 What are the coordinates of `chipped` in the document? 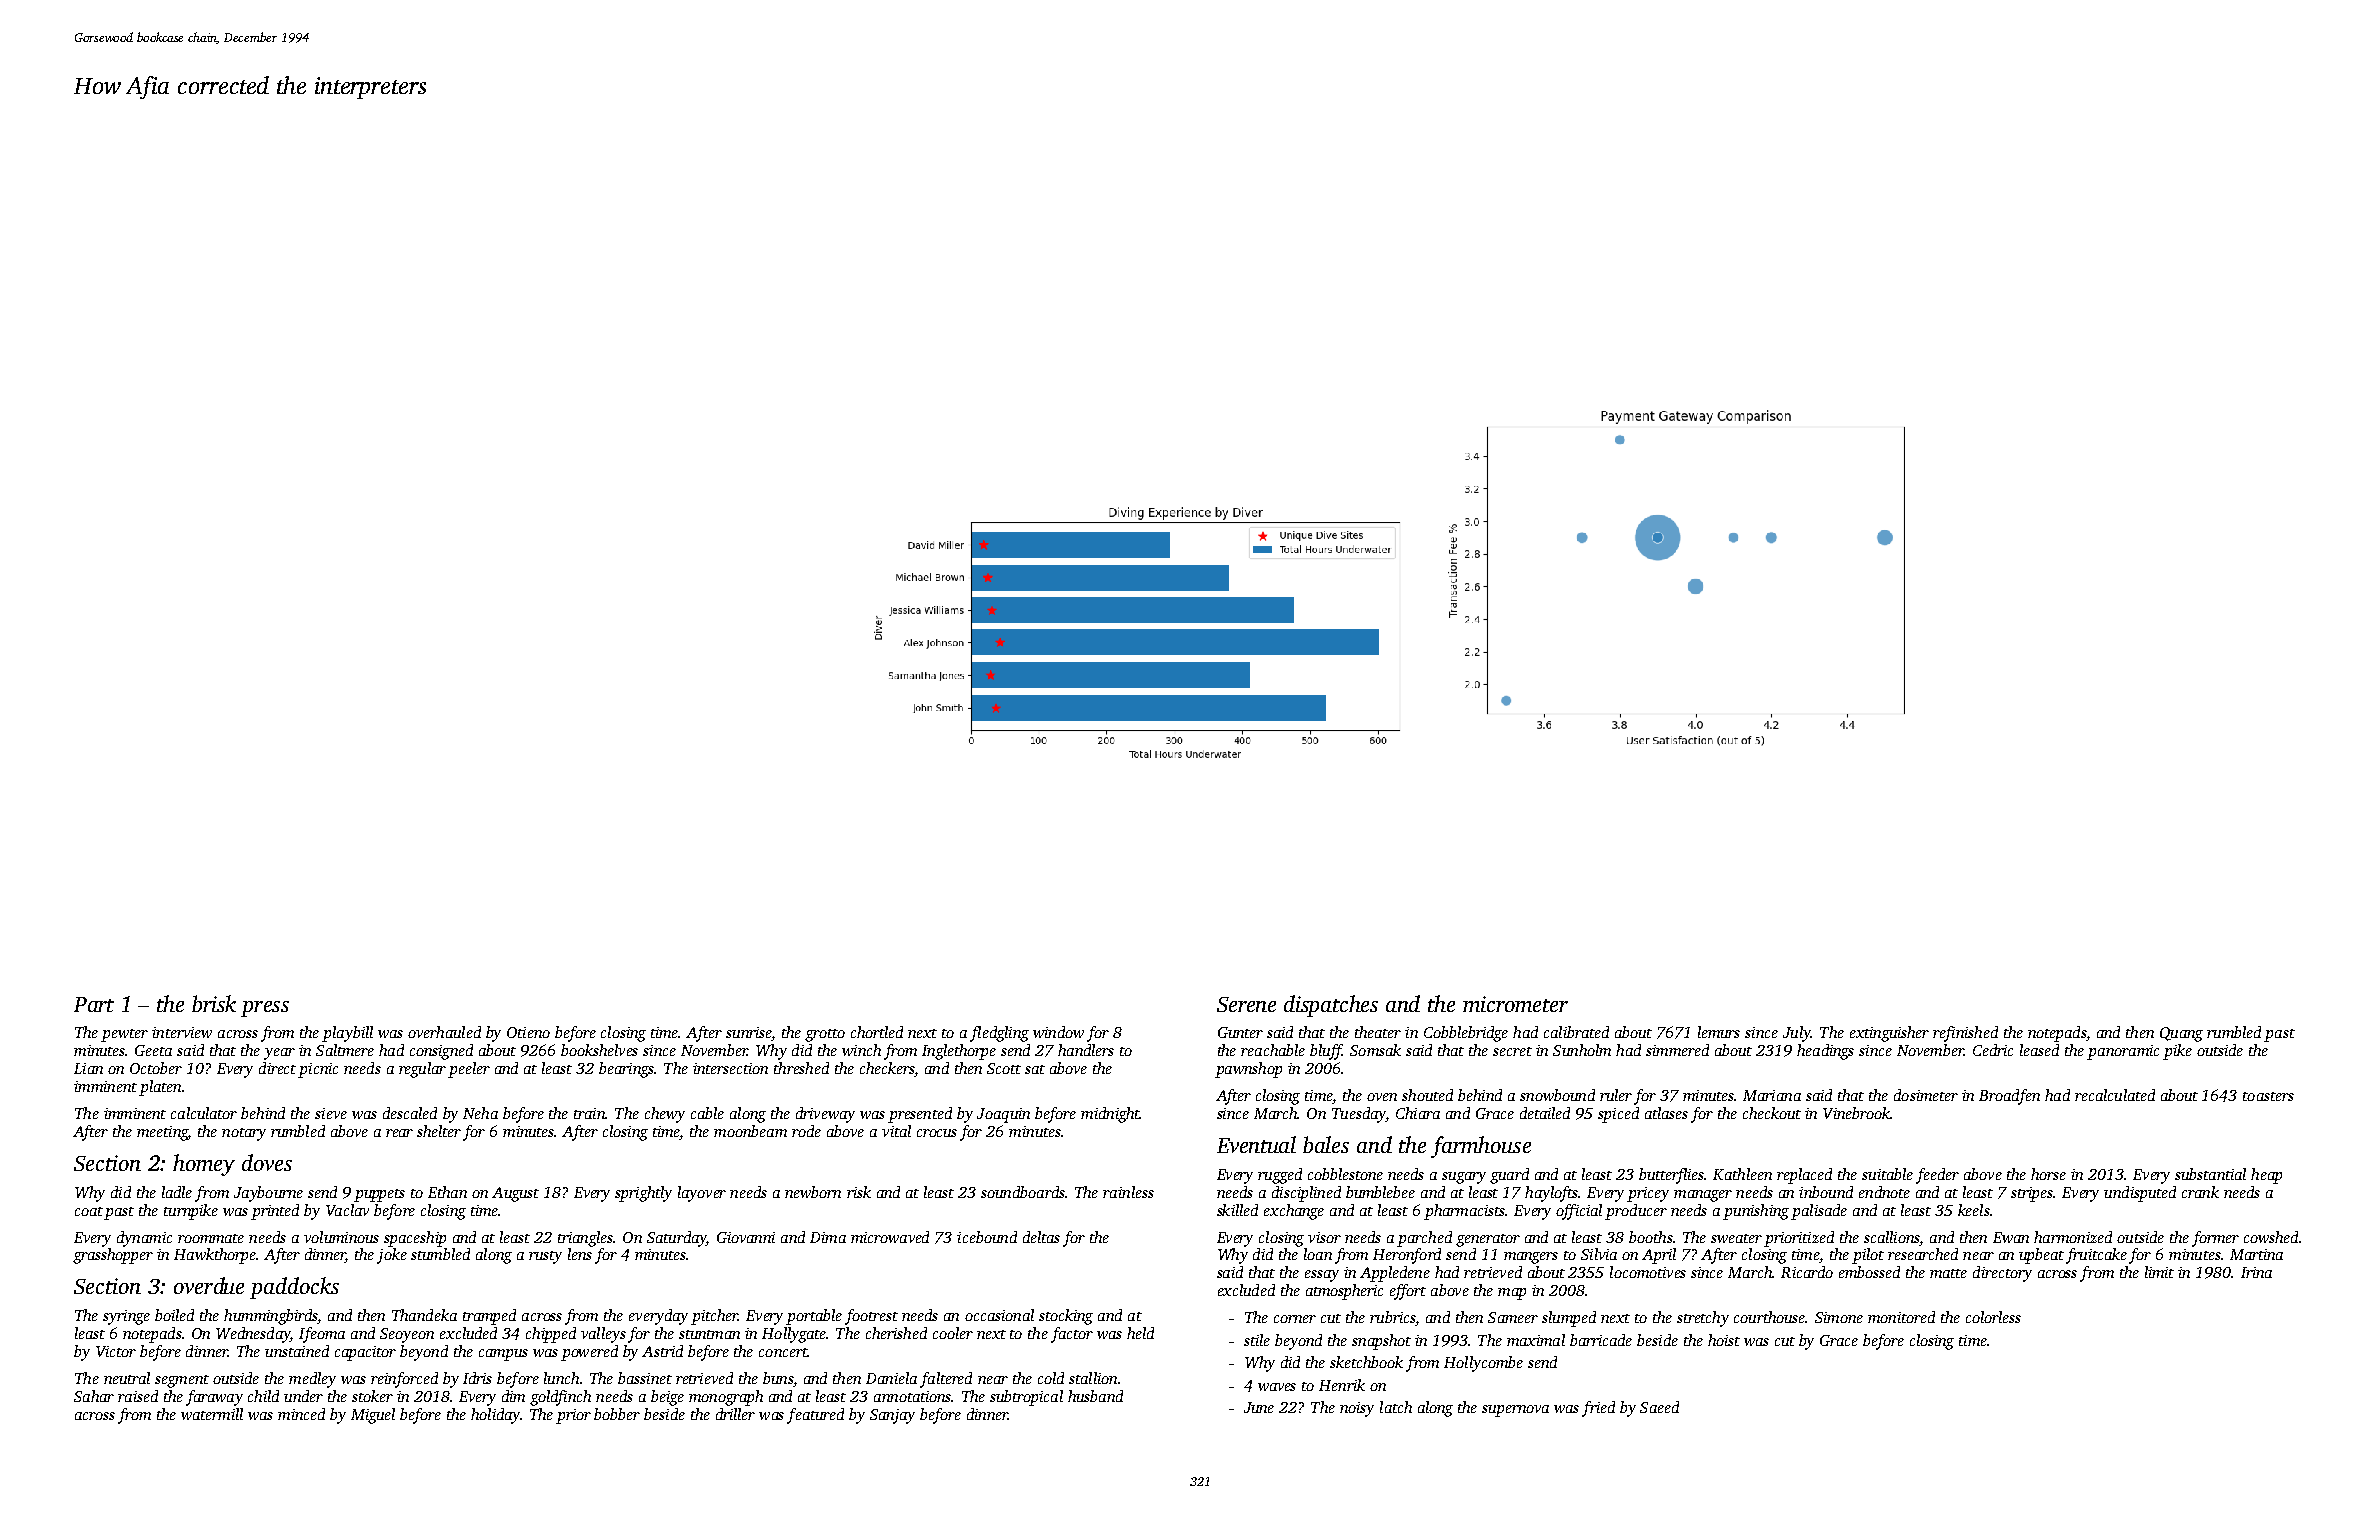 It's located at (551, 1335).
